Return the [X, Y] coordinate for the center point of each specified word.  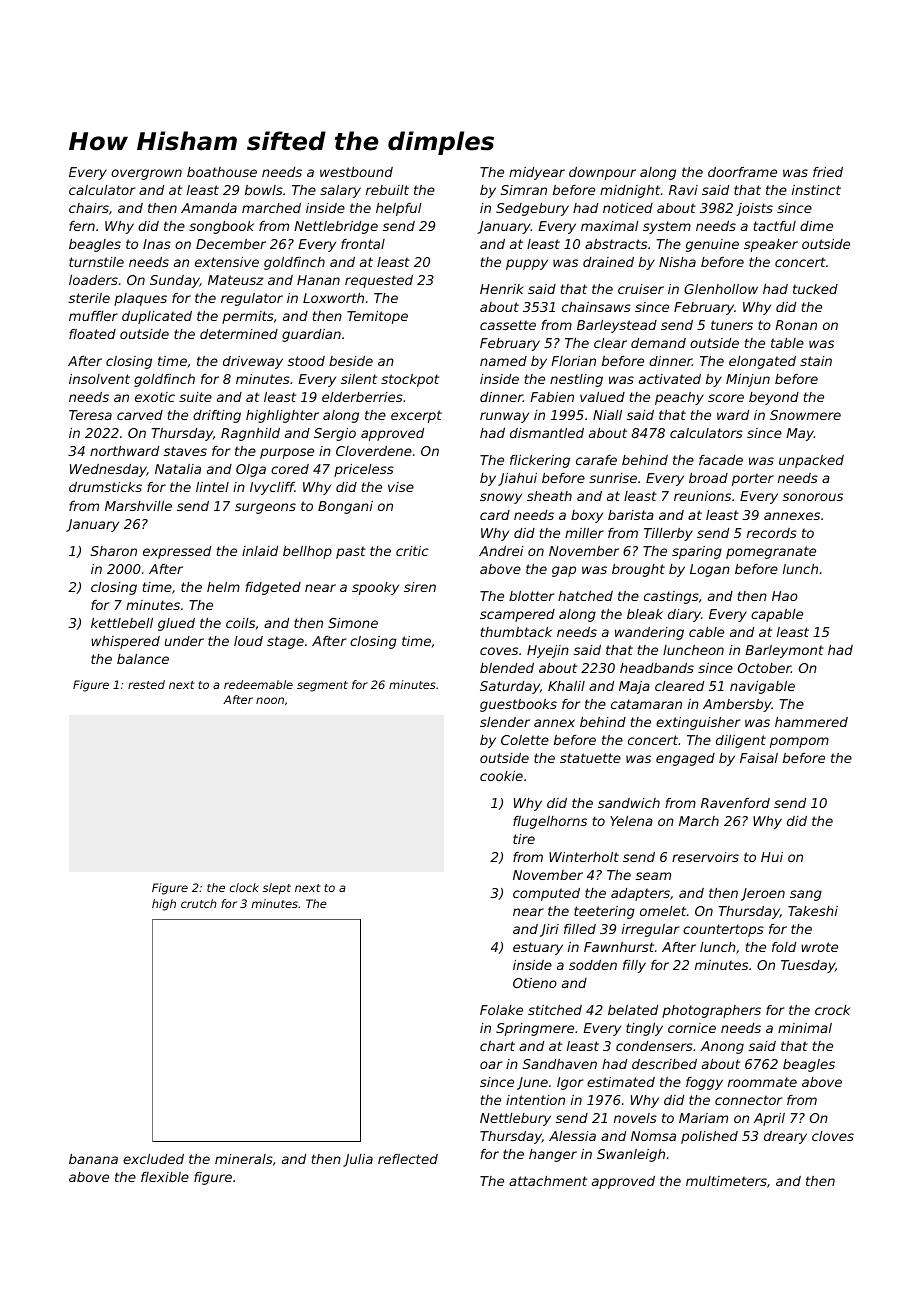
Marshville [138, 506]
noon [270, 700]
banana [93, 1159]
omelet [663, 911]
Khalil [566, 686]
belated [633, 1010]
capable [777, 615]
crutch [199, 903]
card [495, 515]
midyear [537, 173]
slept [277, 889]
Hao [785, 596]
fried [828, 172]
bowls [264, 190]
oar [491, 1065]
